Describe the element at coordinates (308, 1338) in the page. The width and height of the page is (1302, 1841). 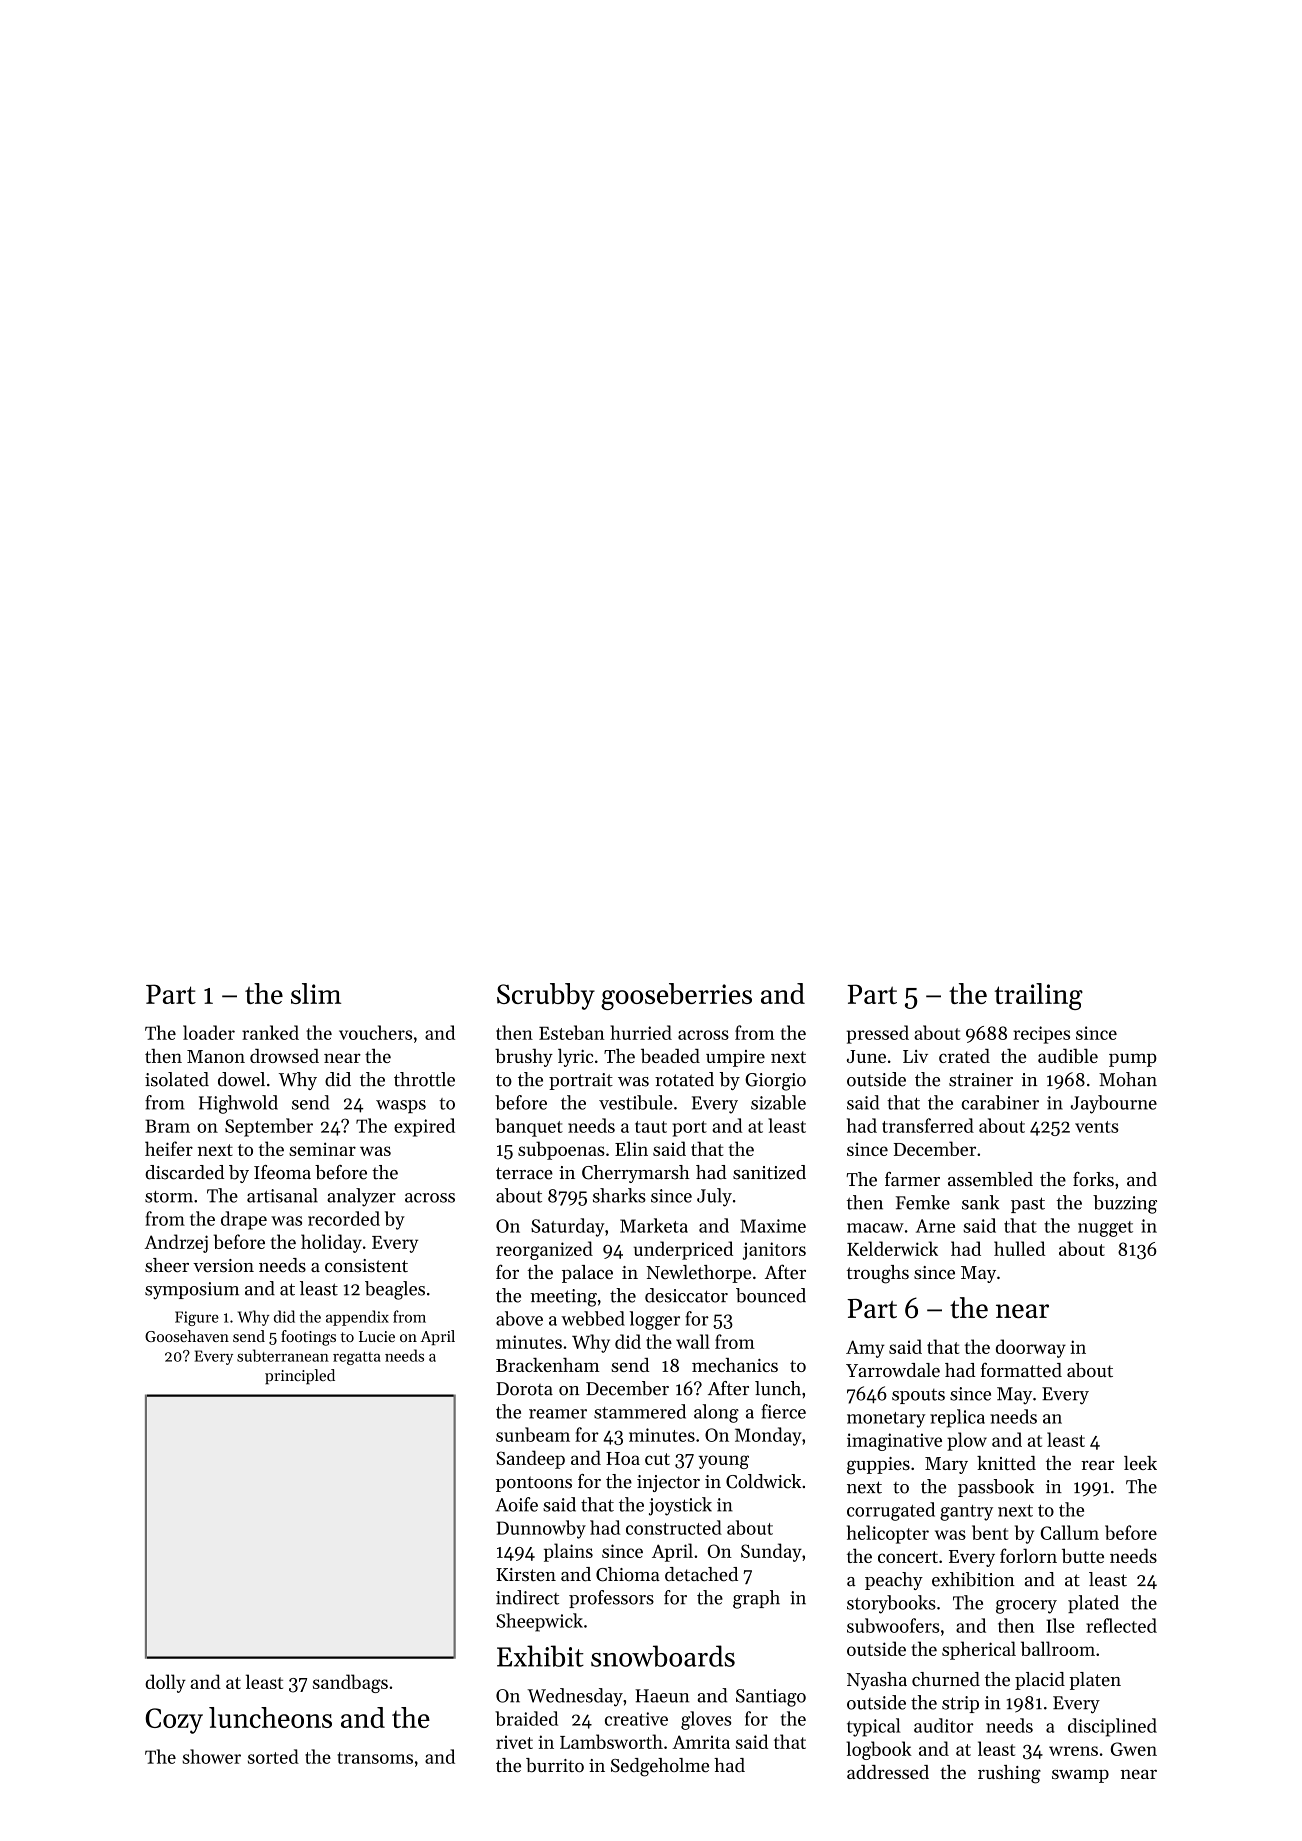
I see `footings` at that location.
